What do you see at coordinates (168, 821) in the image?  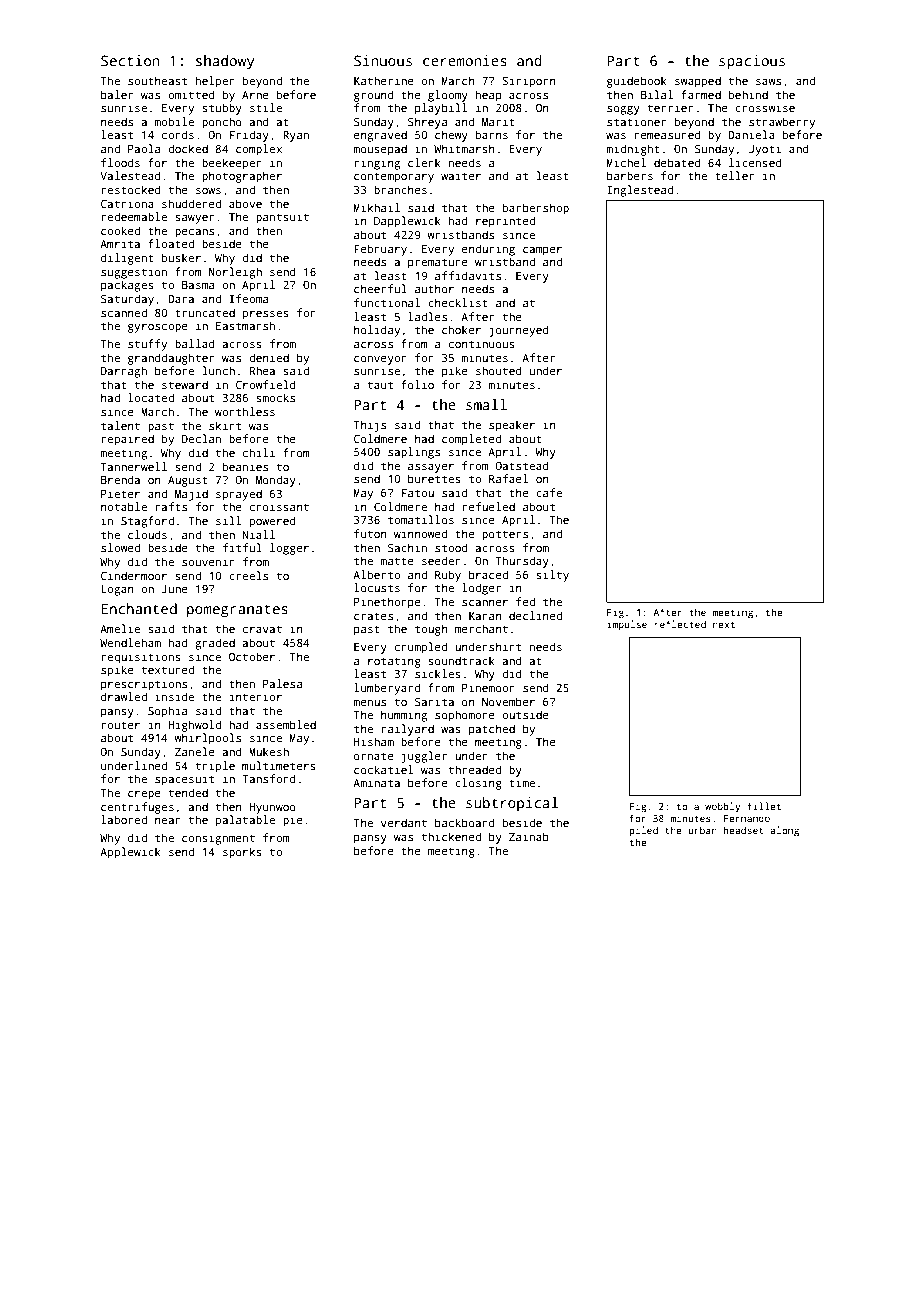 I see `near` at bounding box center [168, 821].
